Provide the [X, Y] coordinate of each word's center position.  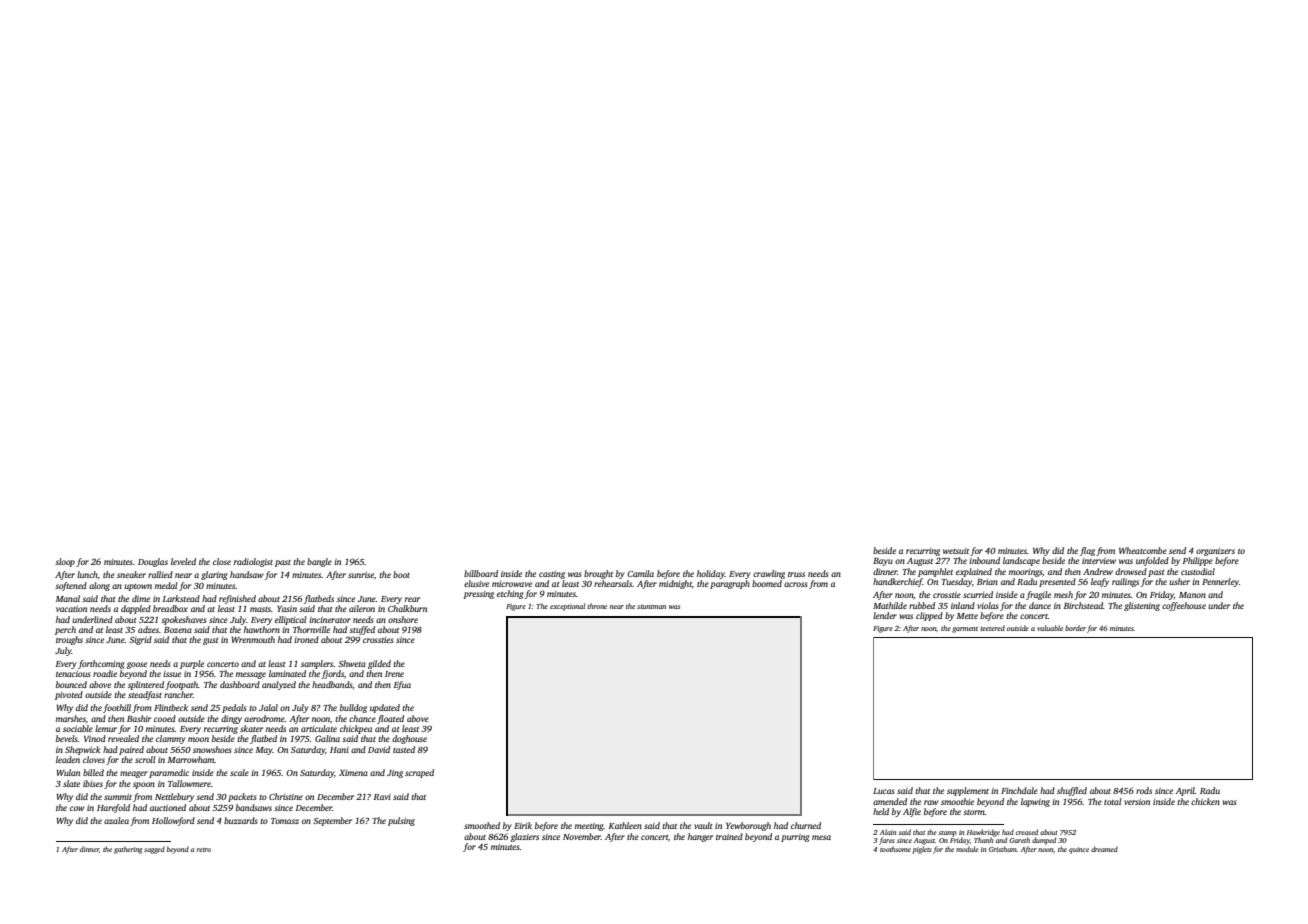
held [881, 811]
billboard [481, 573]
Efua [402, 685]
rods [1144, 790]
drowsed [1131, 571]
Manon [1192, 595]
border [1075, 628]
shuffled [1072, 791]
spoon [144, 785]
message [251, 675]
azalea [116, 820]
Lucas [884, 791]
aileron [362, 608]
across [796, 584]
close [222, 561]
